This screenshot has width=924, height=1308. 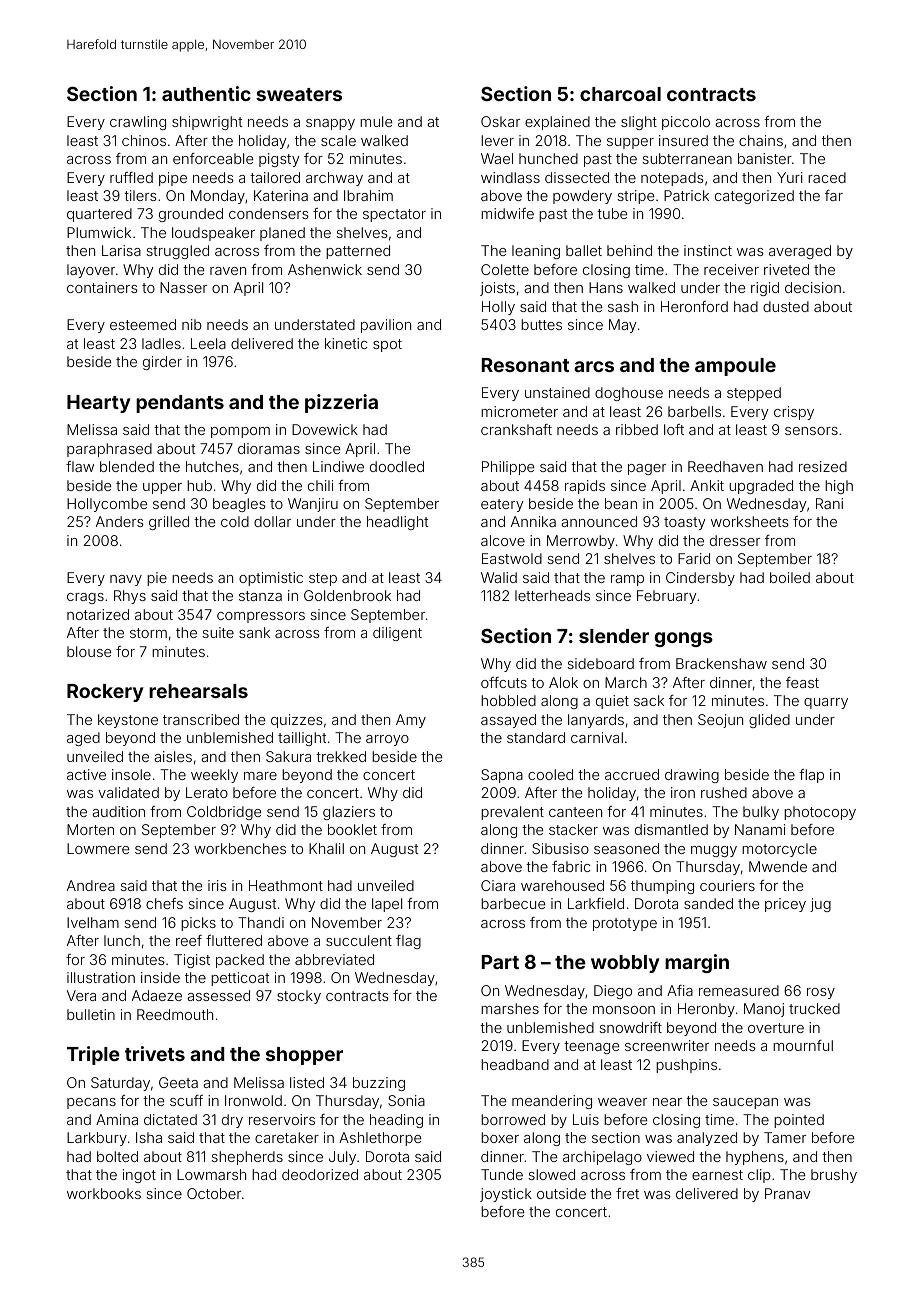 What do you see at coordinates (214, 1193) in the screenshot?
I see `October` at bounding box center [214, 1193].
